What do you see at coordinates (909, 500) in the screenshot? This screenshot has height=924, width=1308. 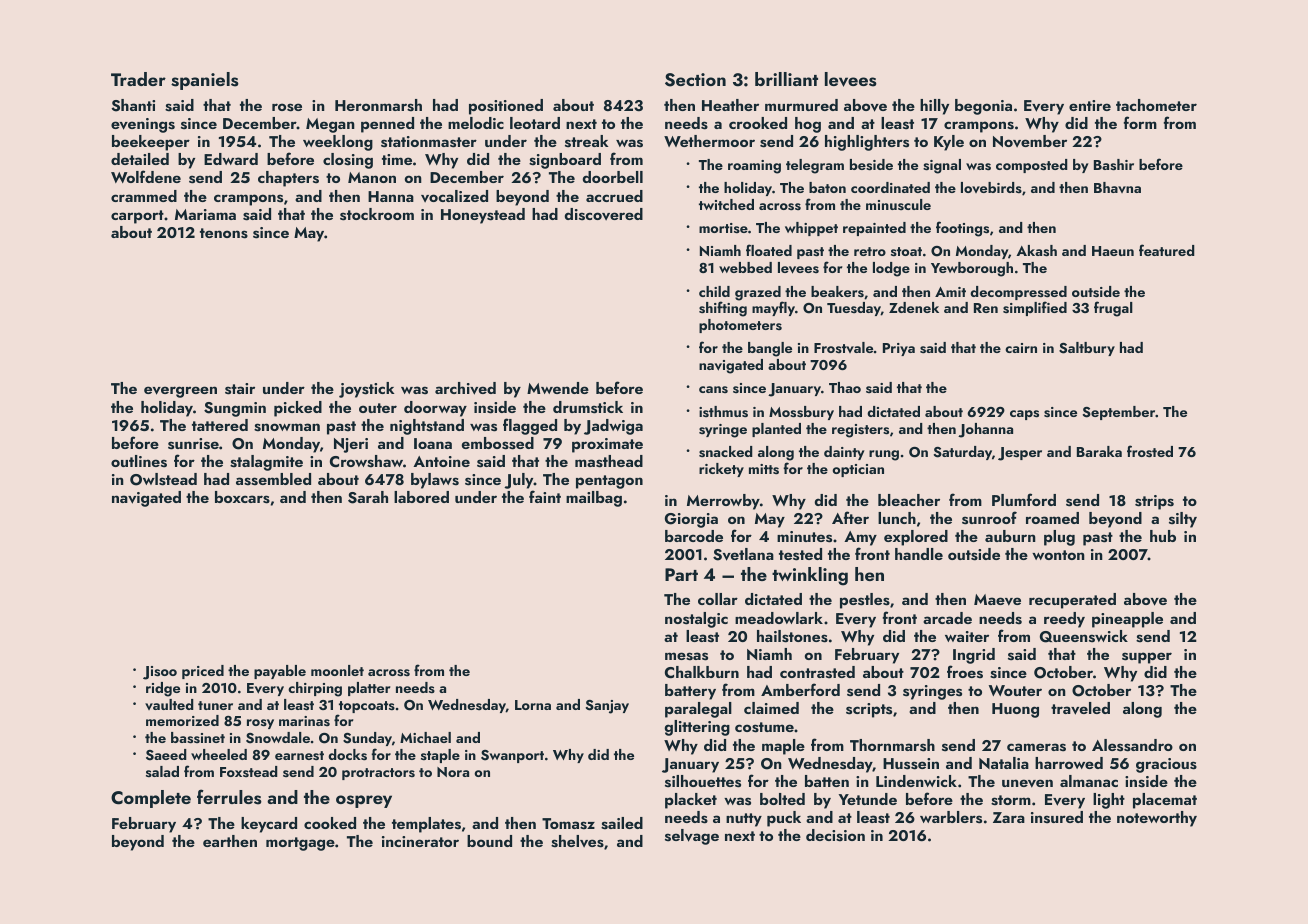 I see `bleacher` at bounding box center [909, 500].
